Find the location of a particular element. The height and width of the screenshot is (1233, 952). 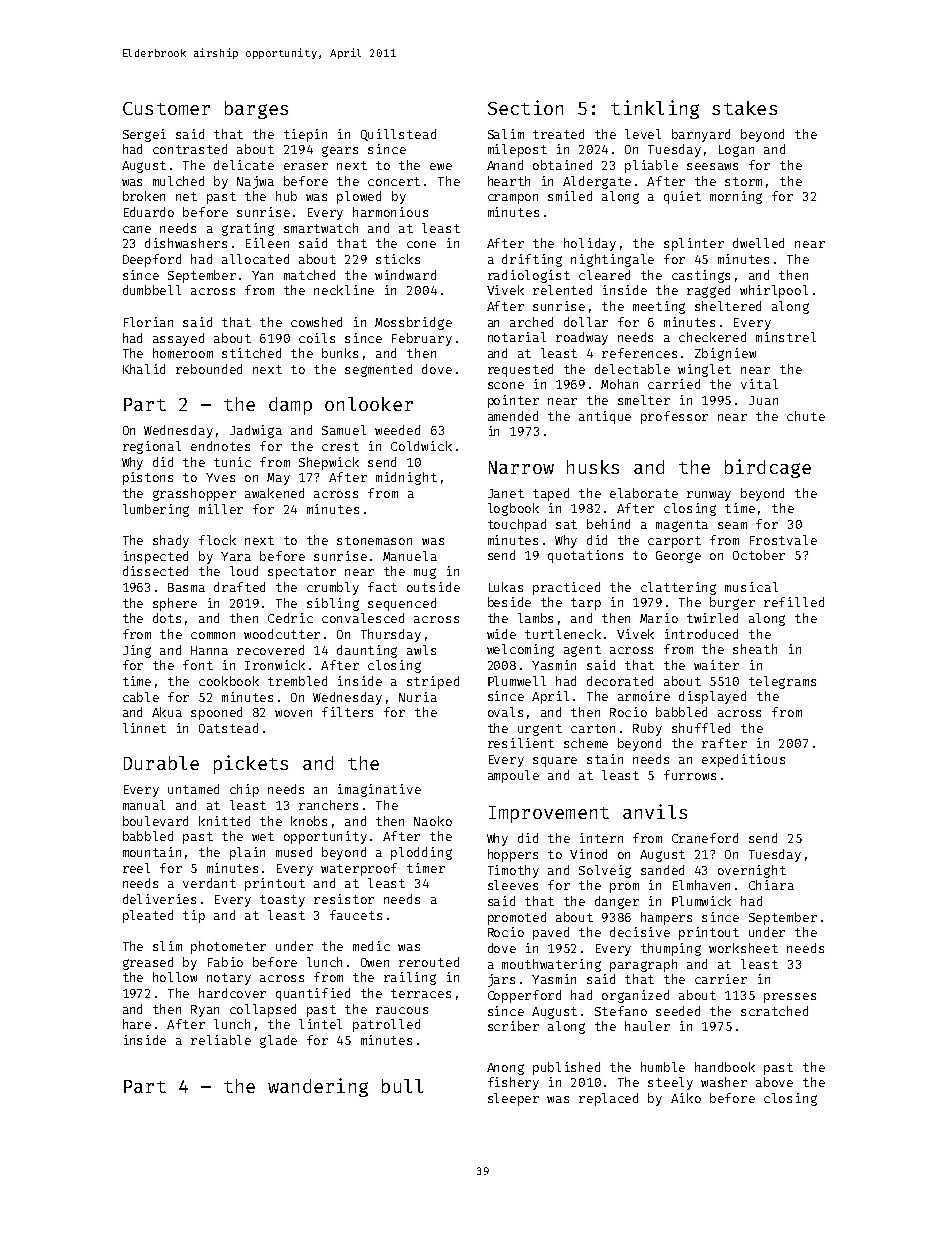

dwelled is located at coordinates (758, 243).
